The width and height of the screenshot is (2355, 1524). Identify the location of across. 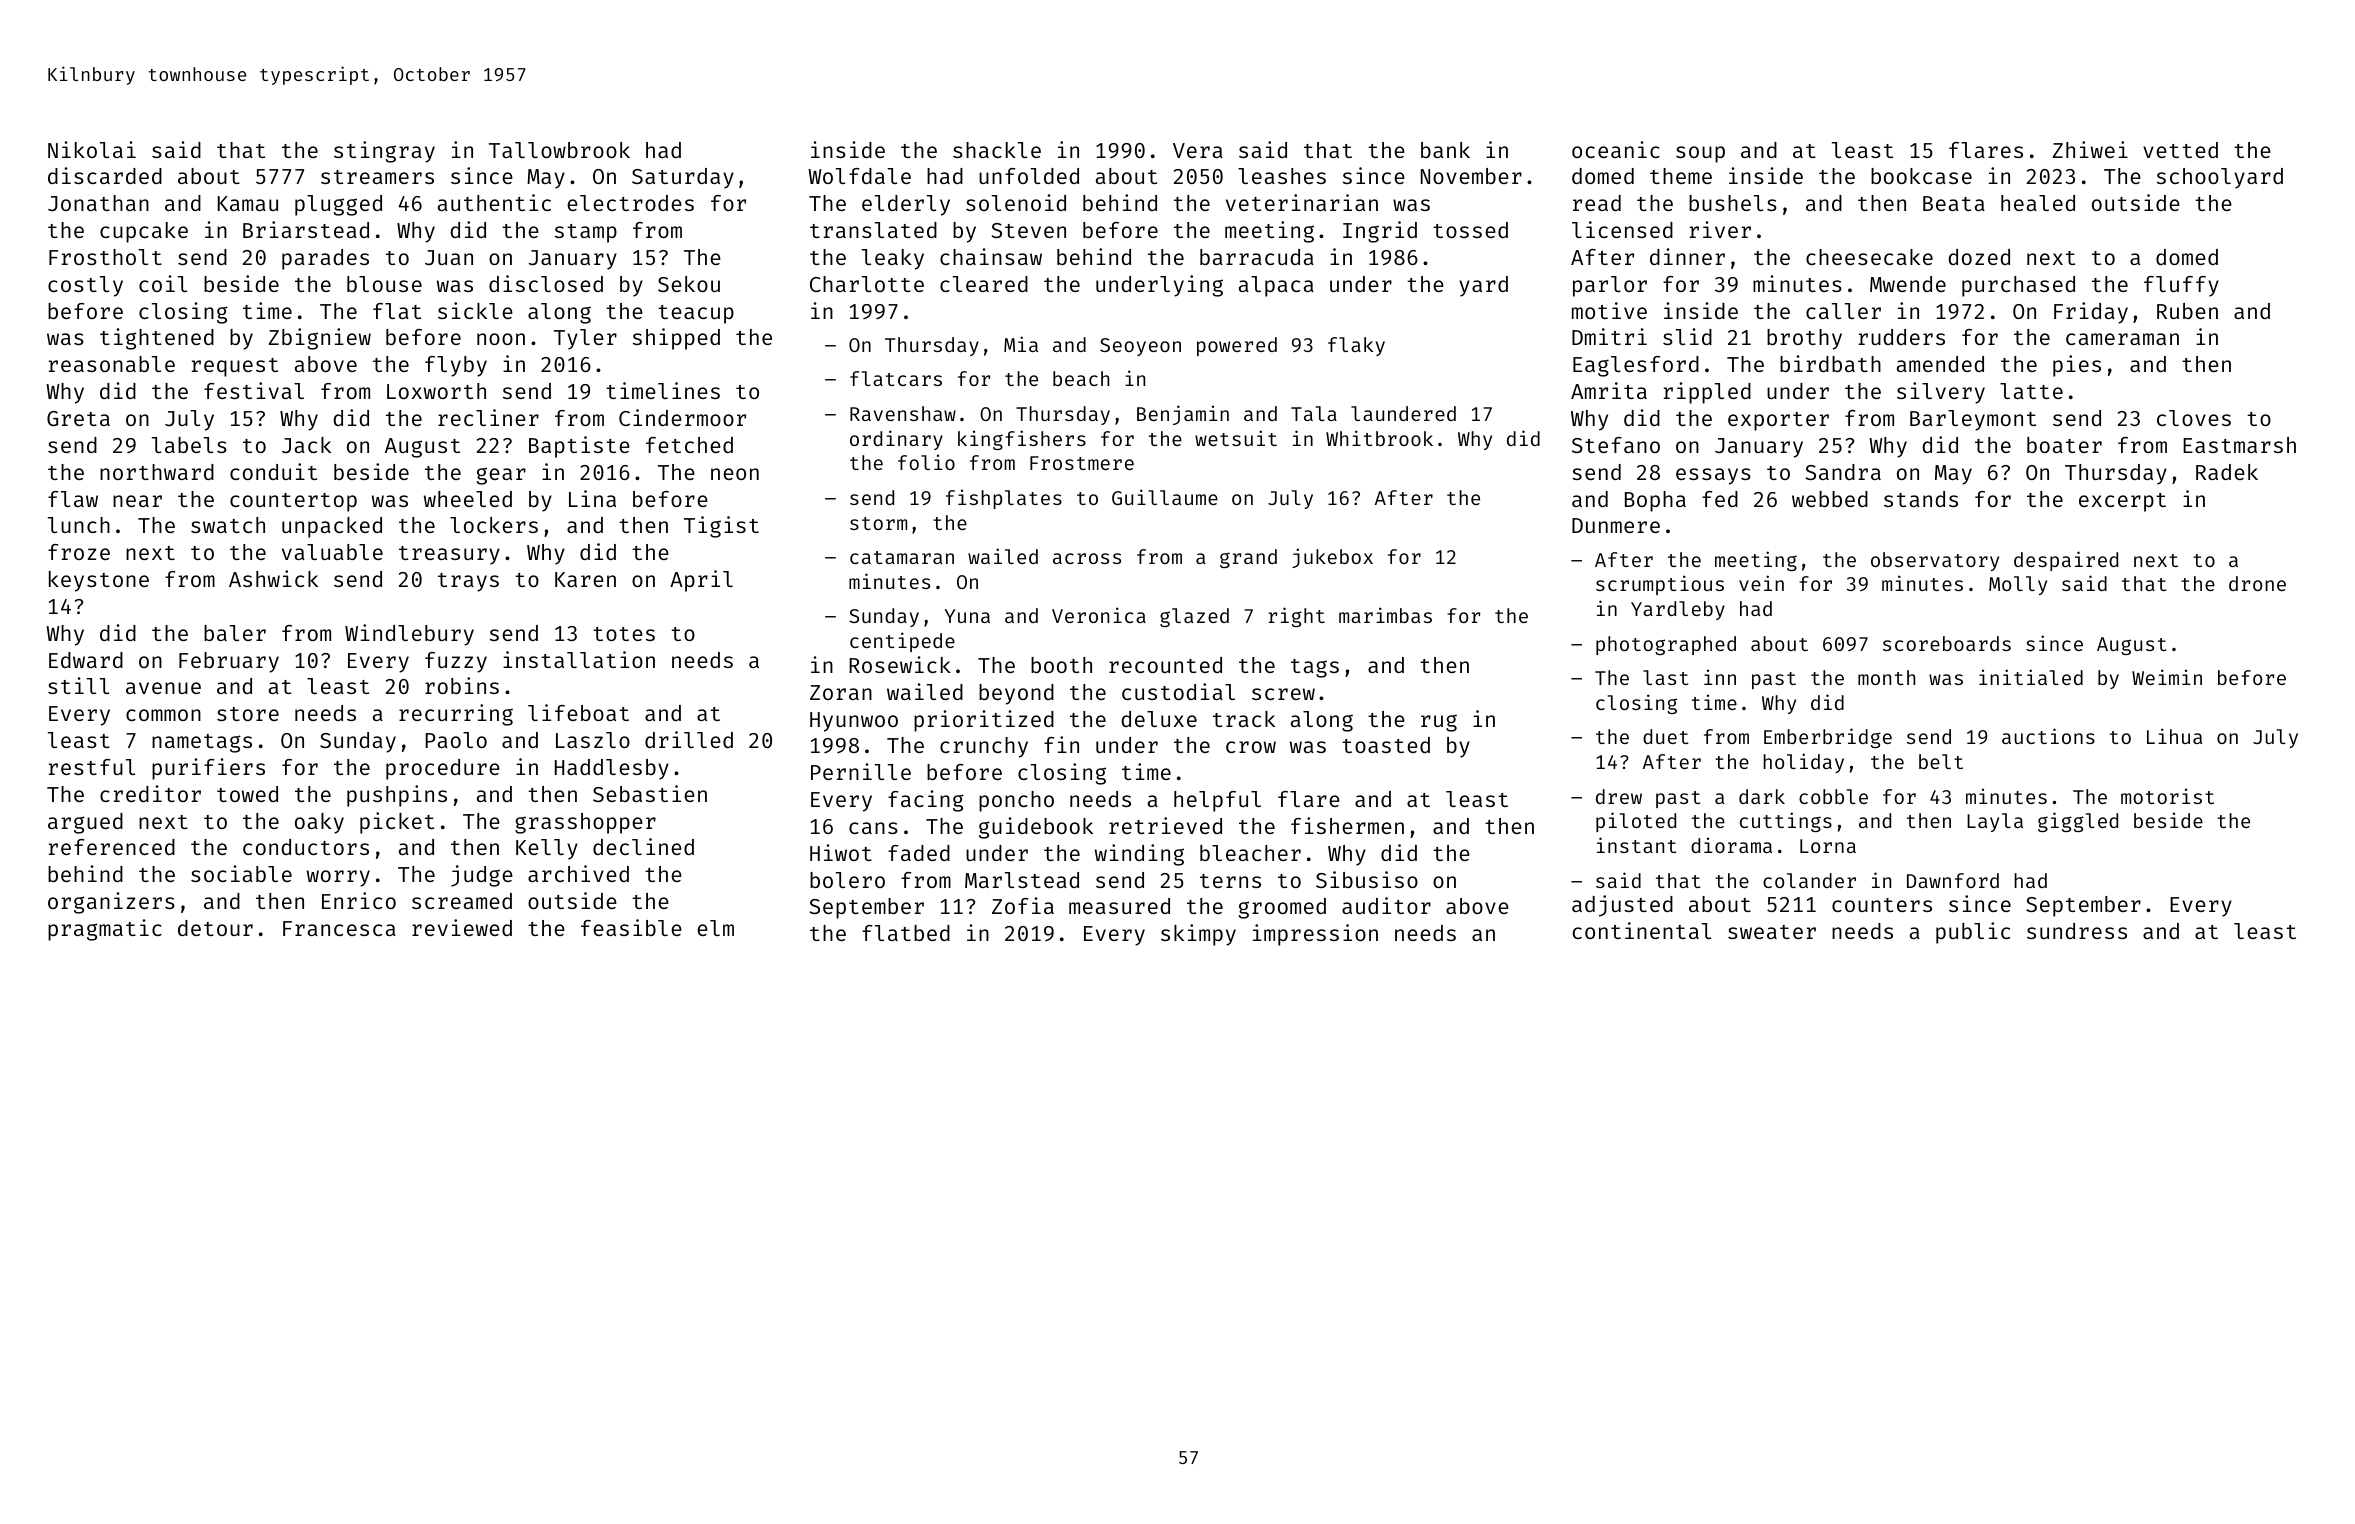
(1087, 558).
